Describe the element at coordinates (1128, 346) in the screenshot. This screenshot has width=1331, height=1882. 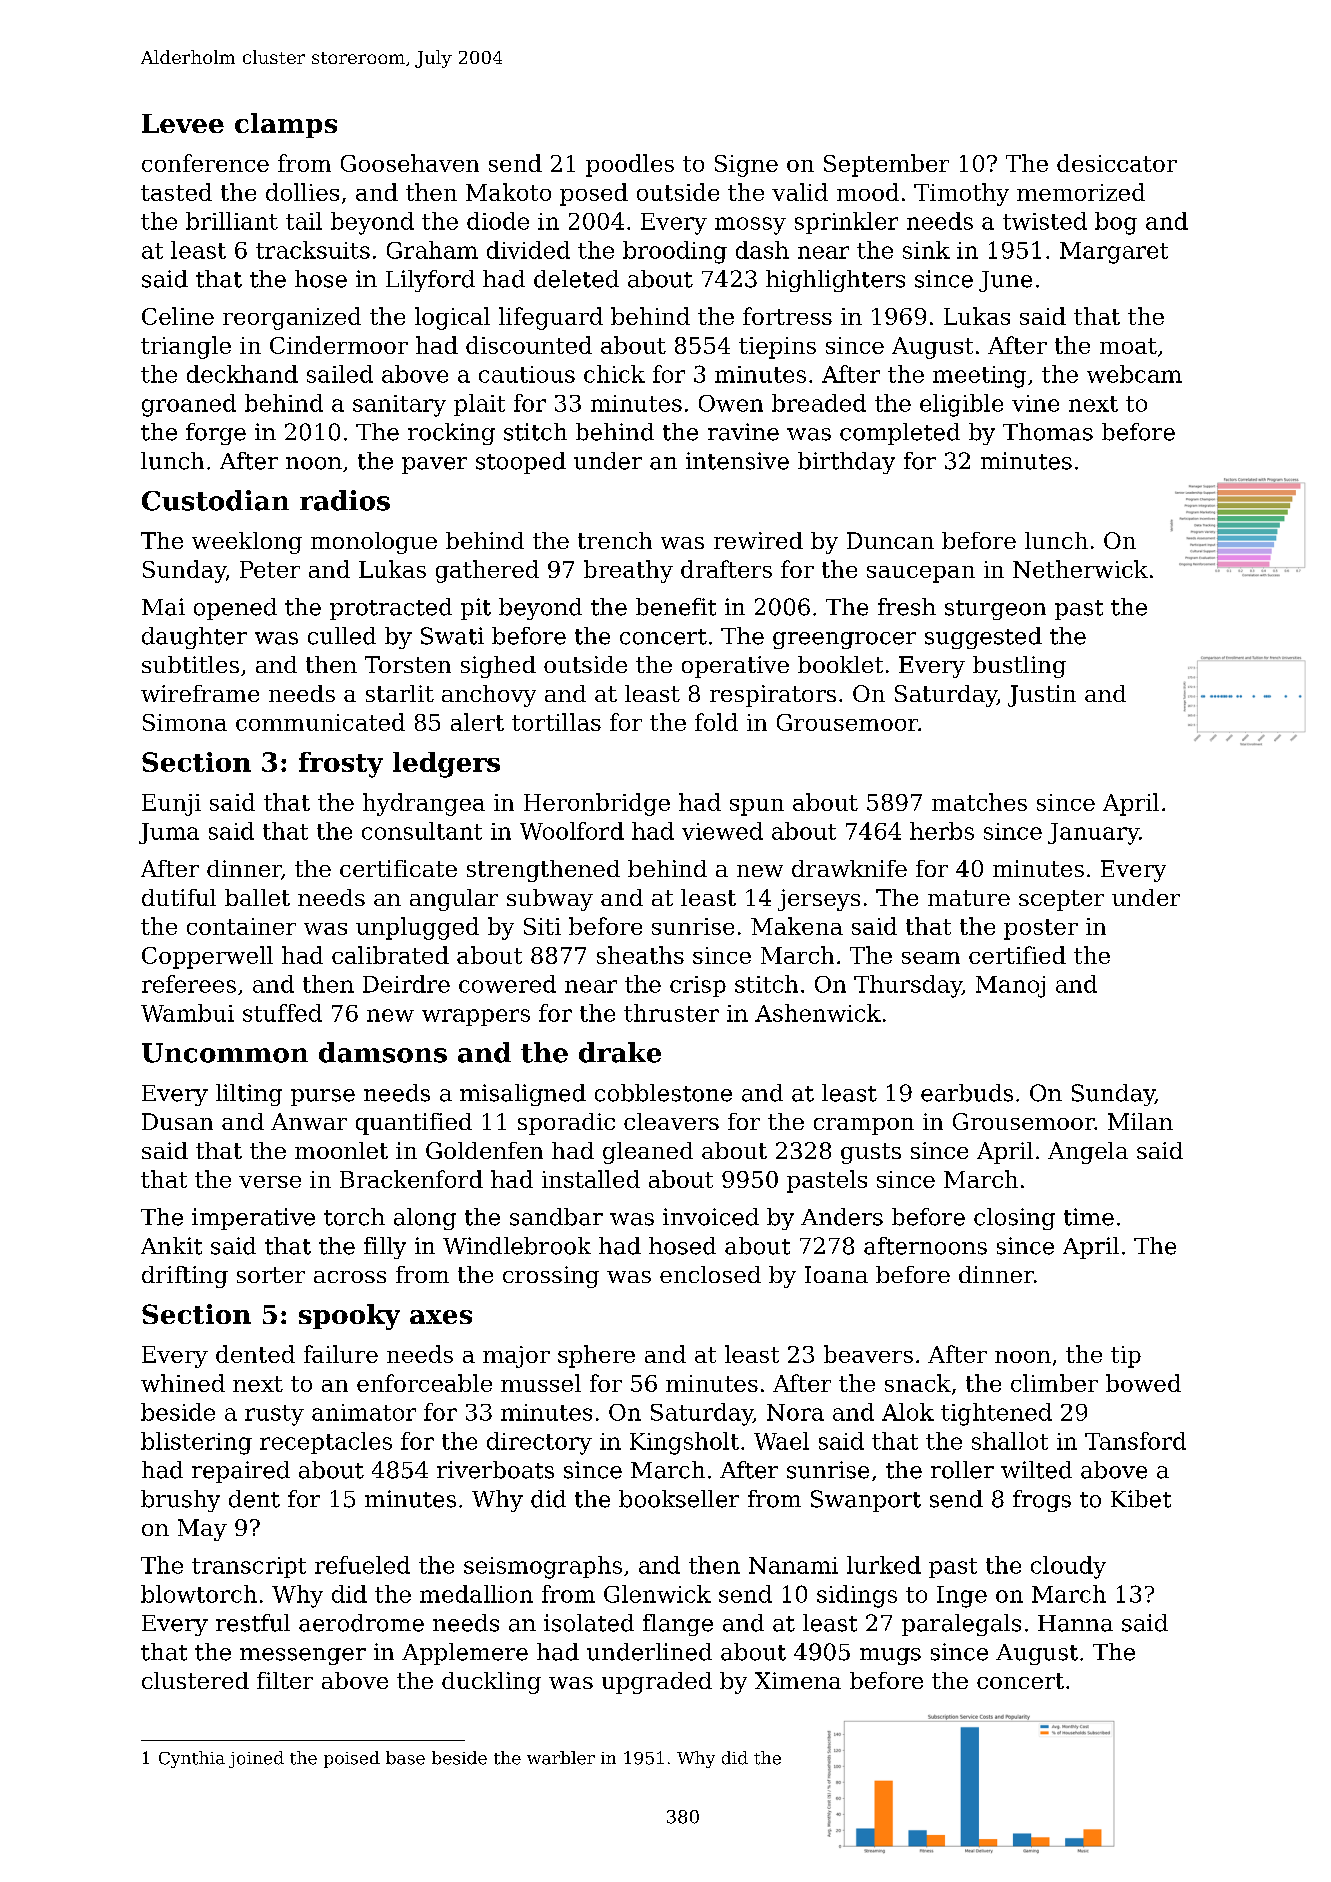
I see `moat` at that location.
